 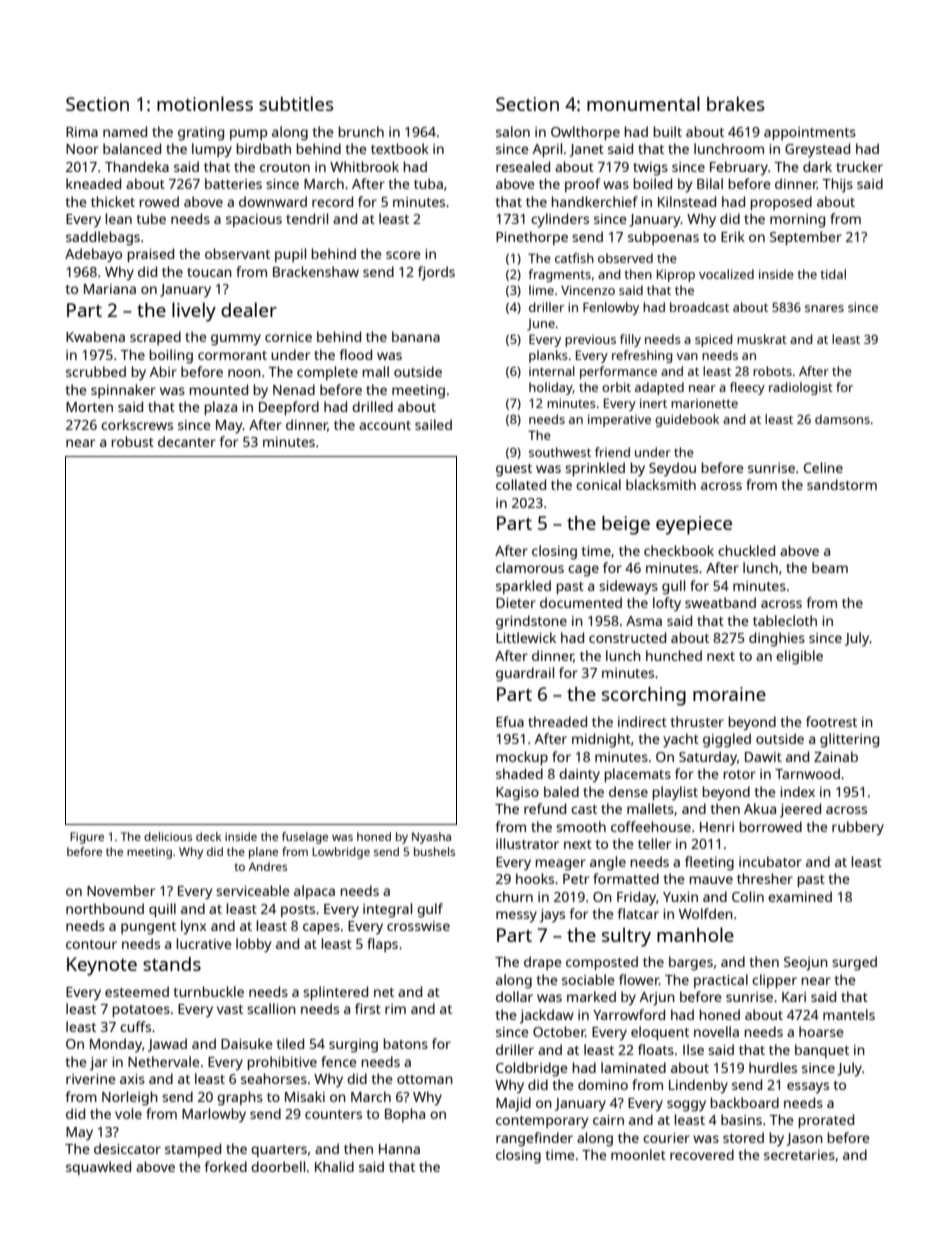 What do you see at coordinates (264, 148) in the document?
I see `birdbath` at bounding box center [264, 148].
